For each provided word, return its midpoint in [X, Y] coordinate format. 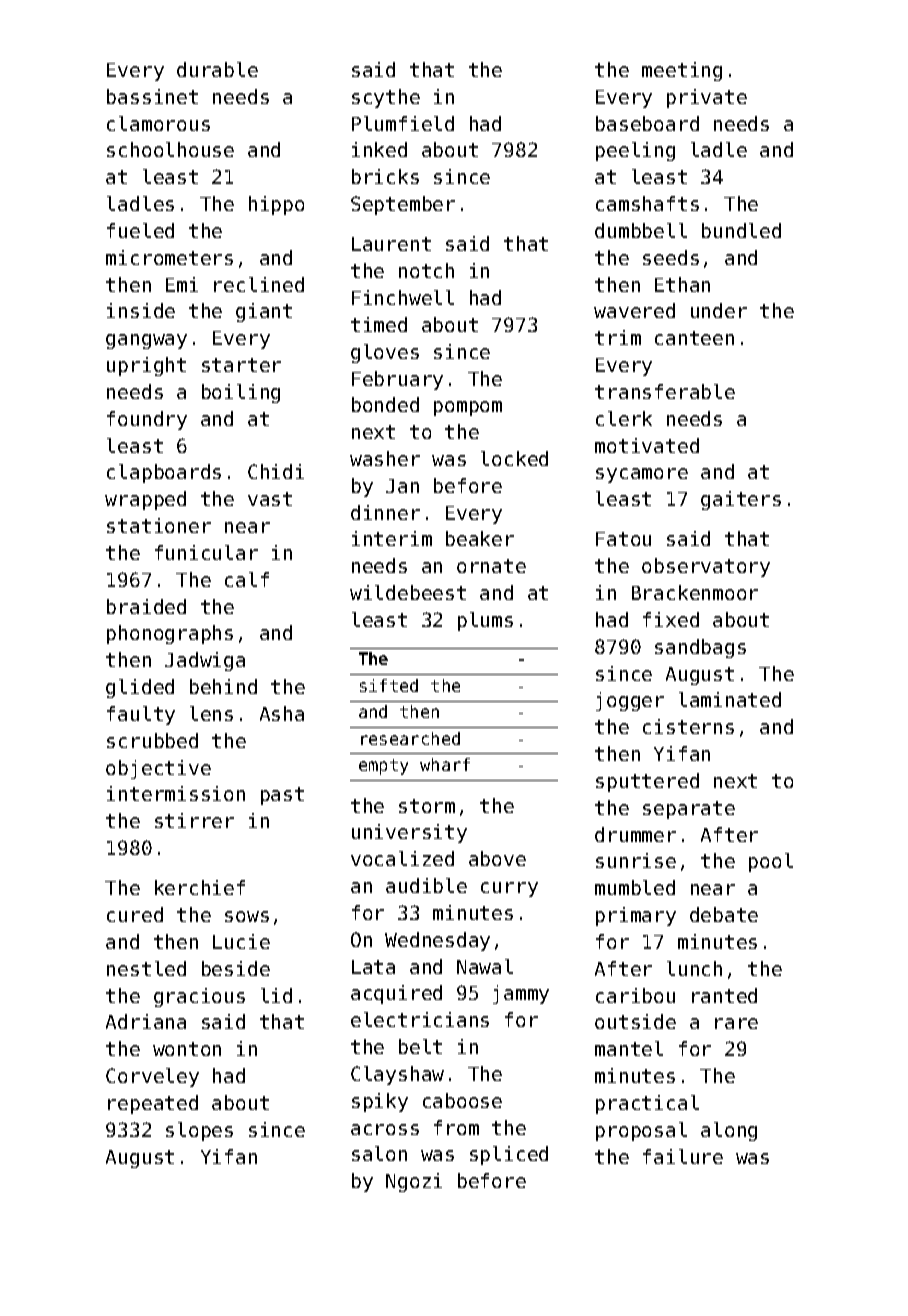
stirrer [194, 820]
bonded [385, 404]
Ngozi [414, 1182]
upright [146, 366]
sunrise [636, 860]
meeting [682, 71]
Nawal [485, 966]
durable [217, 69]
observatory [706, 567]
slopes [199, 1131]
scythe [386, 98]
